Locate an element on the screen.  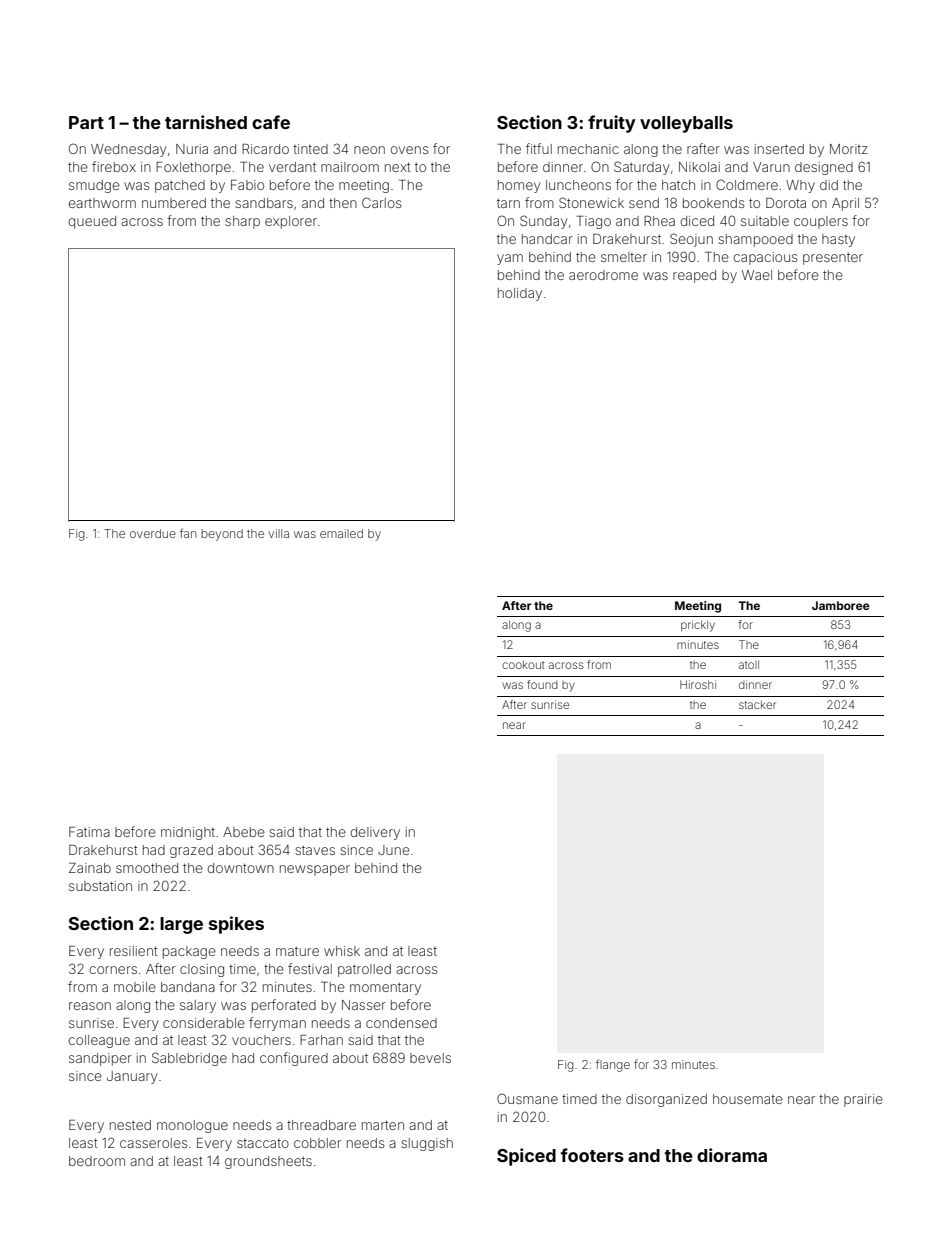
diorama is located at coordinates (732, 1155).
